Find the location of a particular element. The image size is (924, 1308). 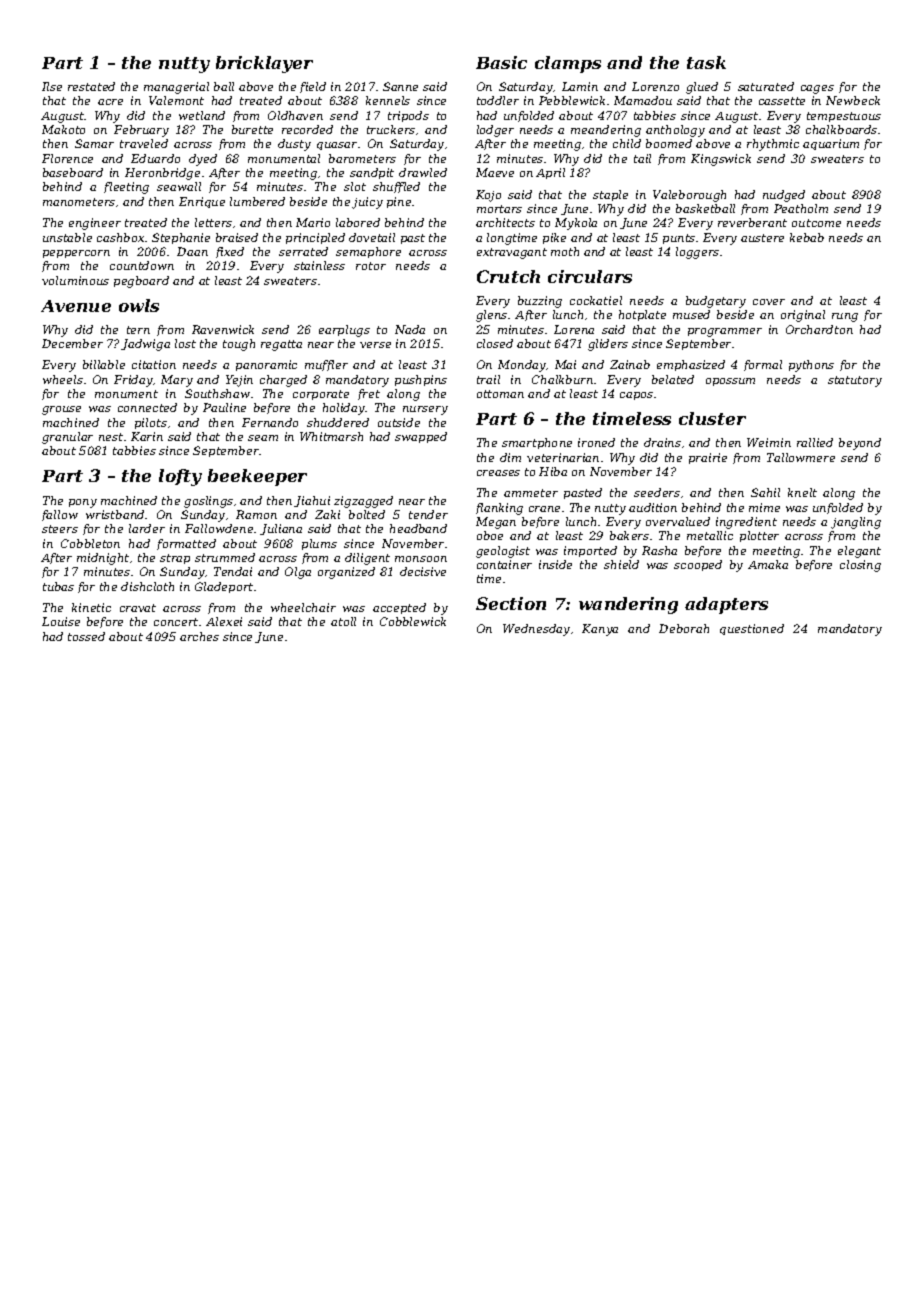

lofty is located at coordinates (180, 477).
